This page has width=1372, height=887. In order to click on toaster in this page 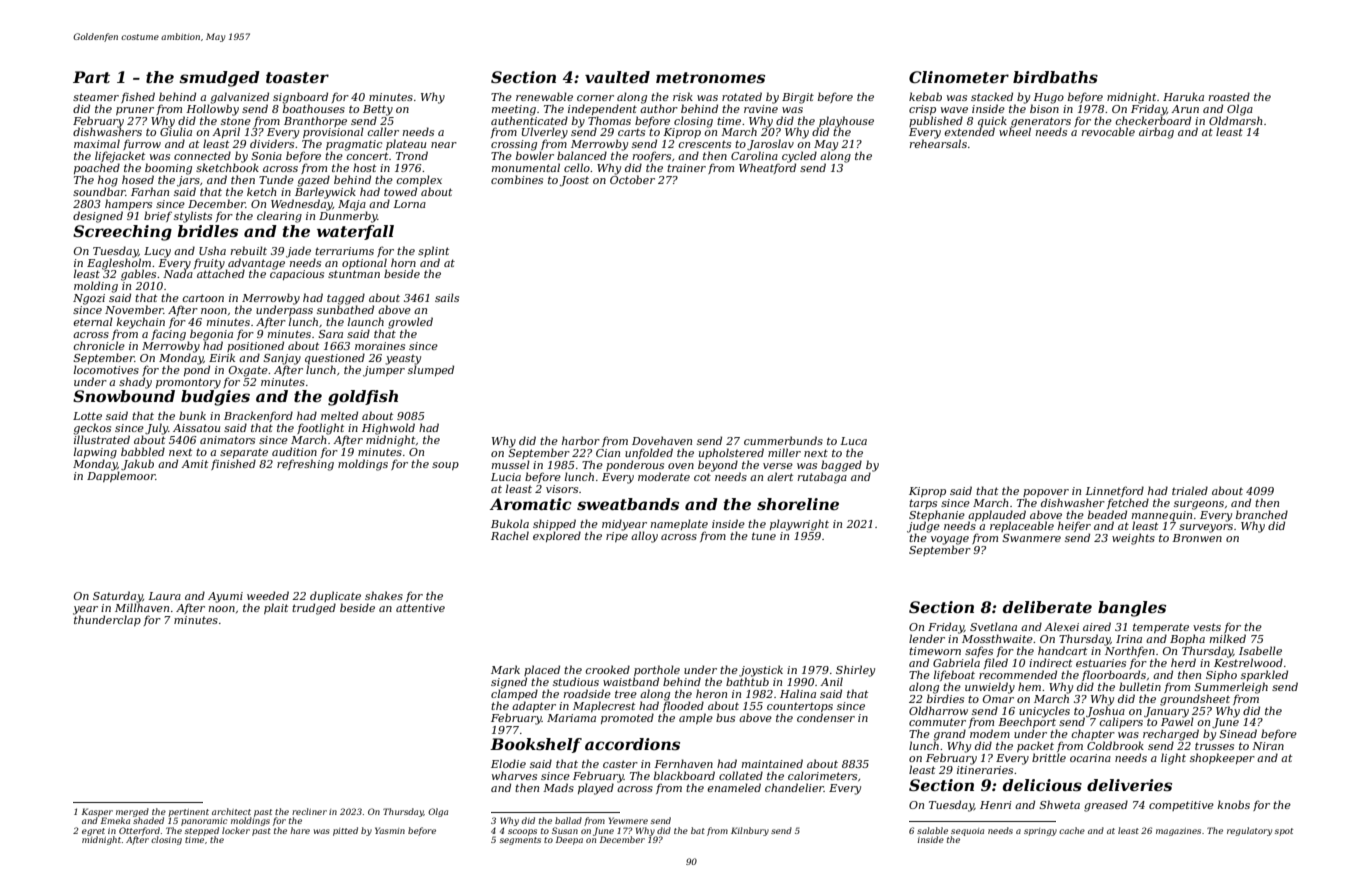, I will do `click(297, 77)`.
